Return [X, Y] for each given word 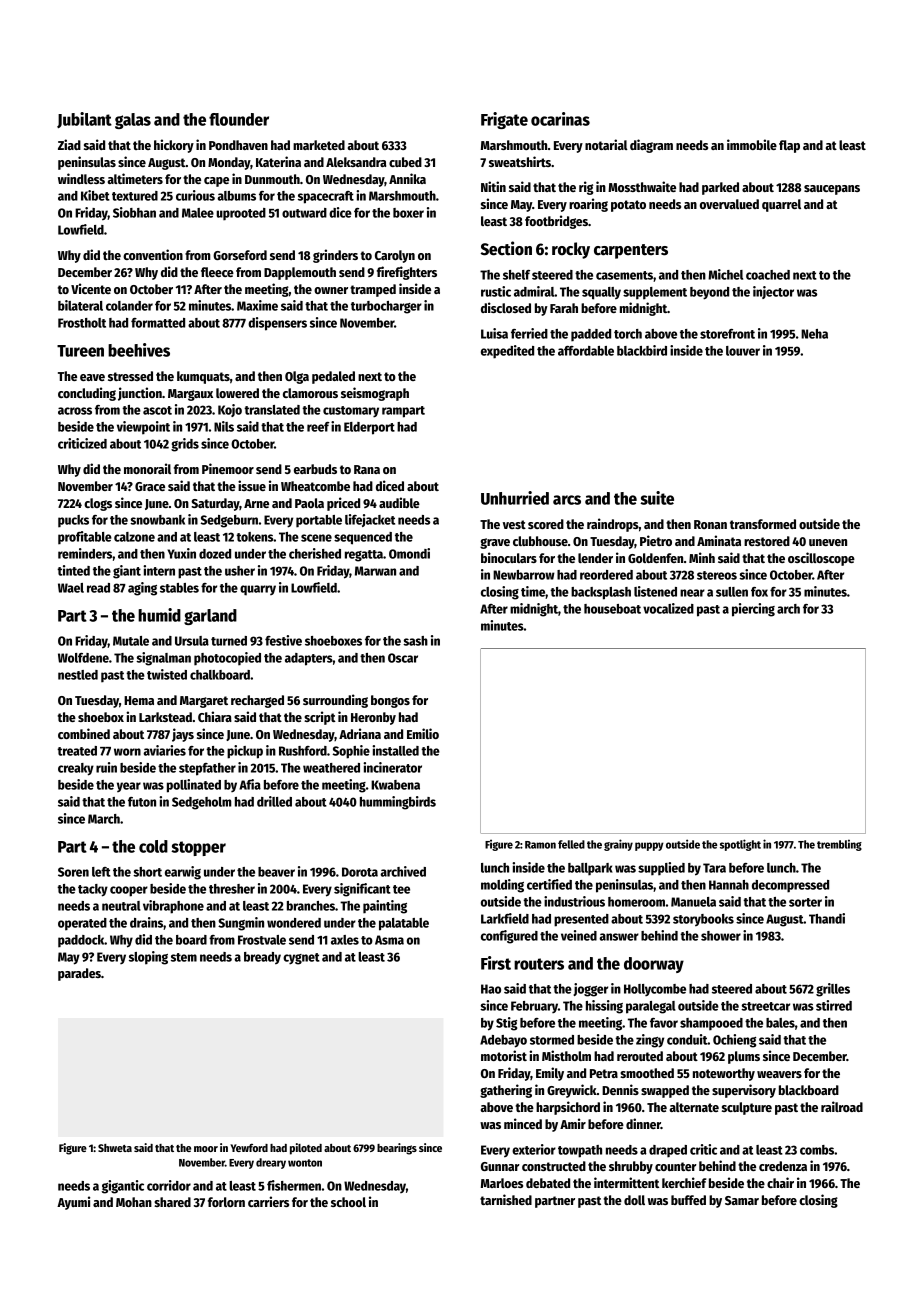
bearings [397, 1149]
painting [385, 907]
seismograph [375, 394]
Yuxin [181, 553]
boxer [408, 213]
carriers [268, 1201]
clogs [98, 504]
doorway [654, 965]
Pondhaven [238, 145]
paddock [81, 941]
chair [780, 1182]
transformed [763, 524]
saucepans [832, 190]
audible [399, 502]
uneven [828, 542]
